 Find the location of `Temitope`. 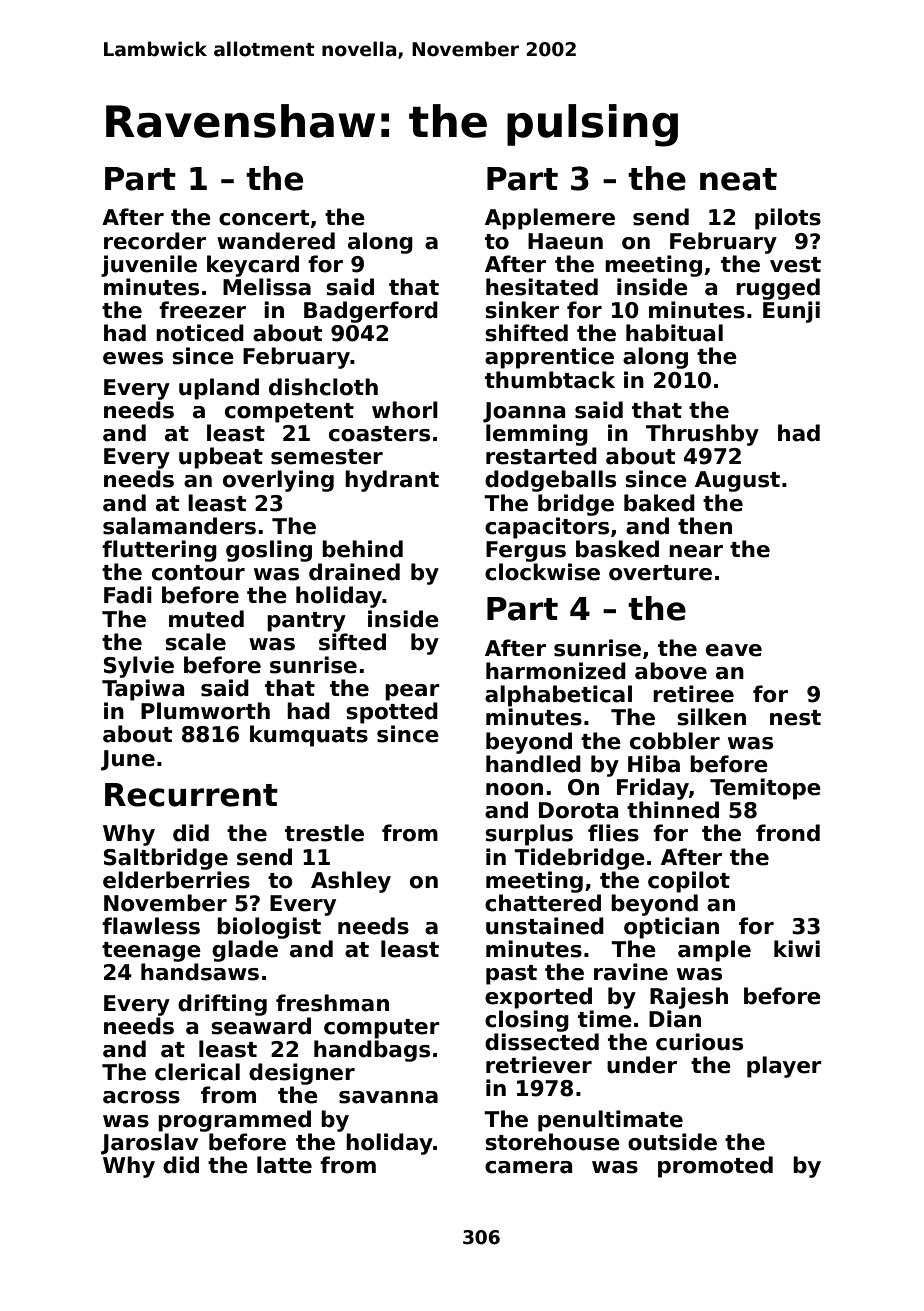

Temitope is located at coordinates (765, 789).
